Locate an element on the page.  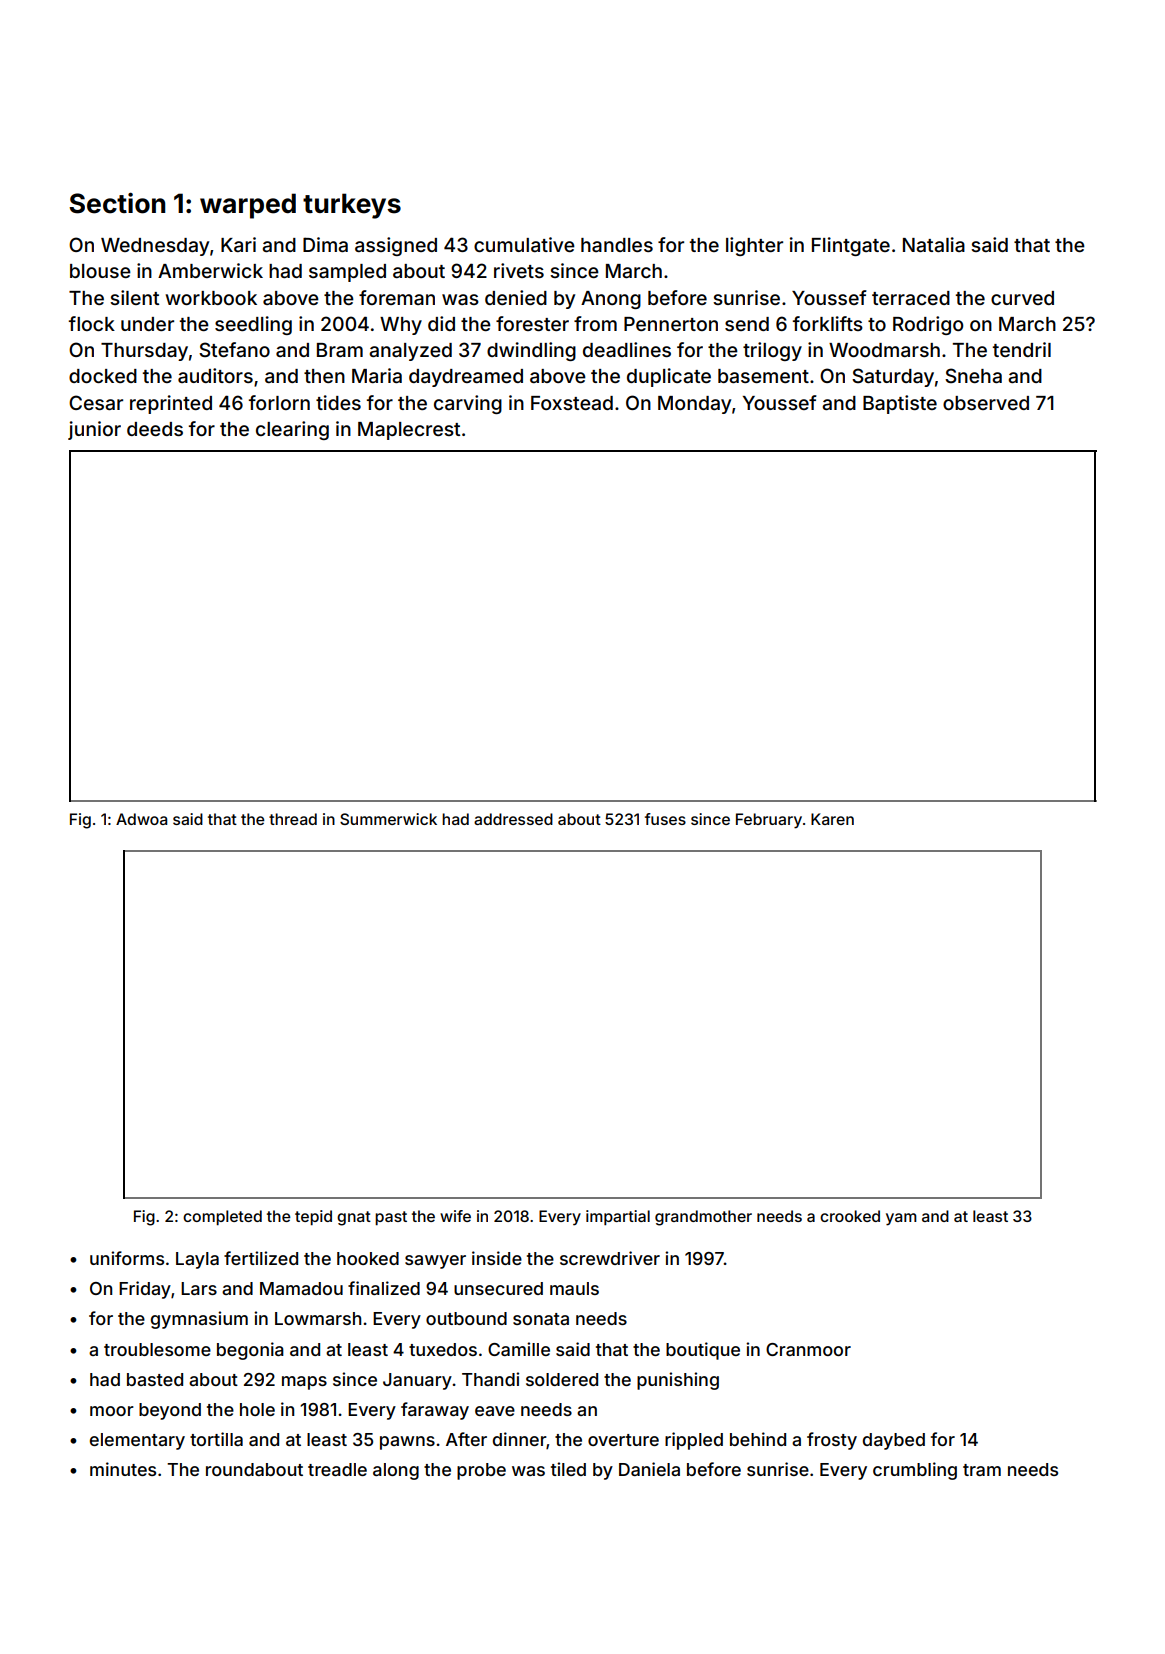
rivets is located at coordinates (519, 270).
